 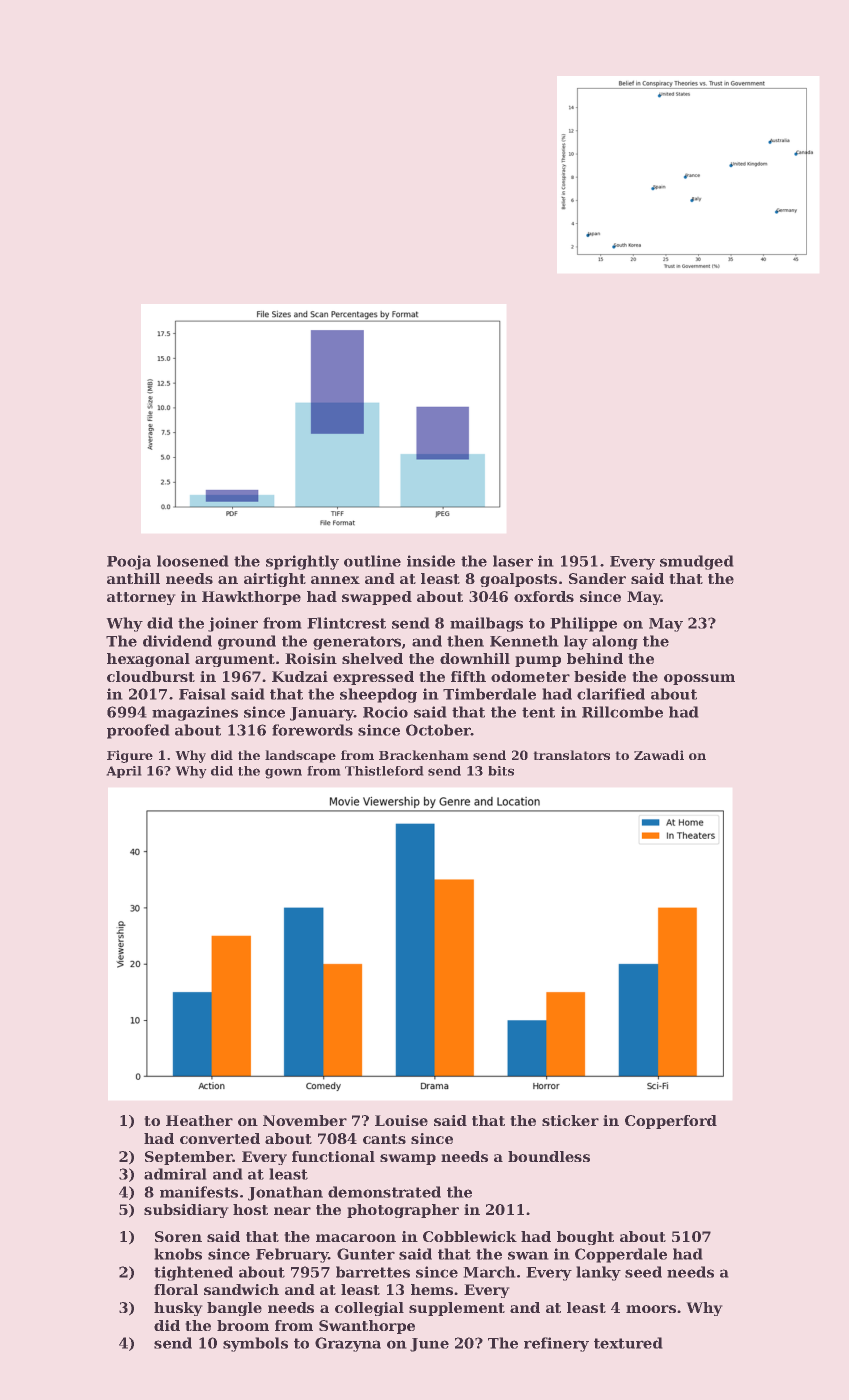 I want to click on gown, so click(x=283, y=773).
